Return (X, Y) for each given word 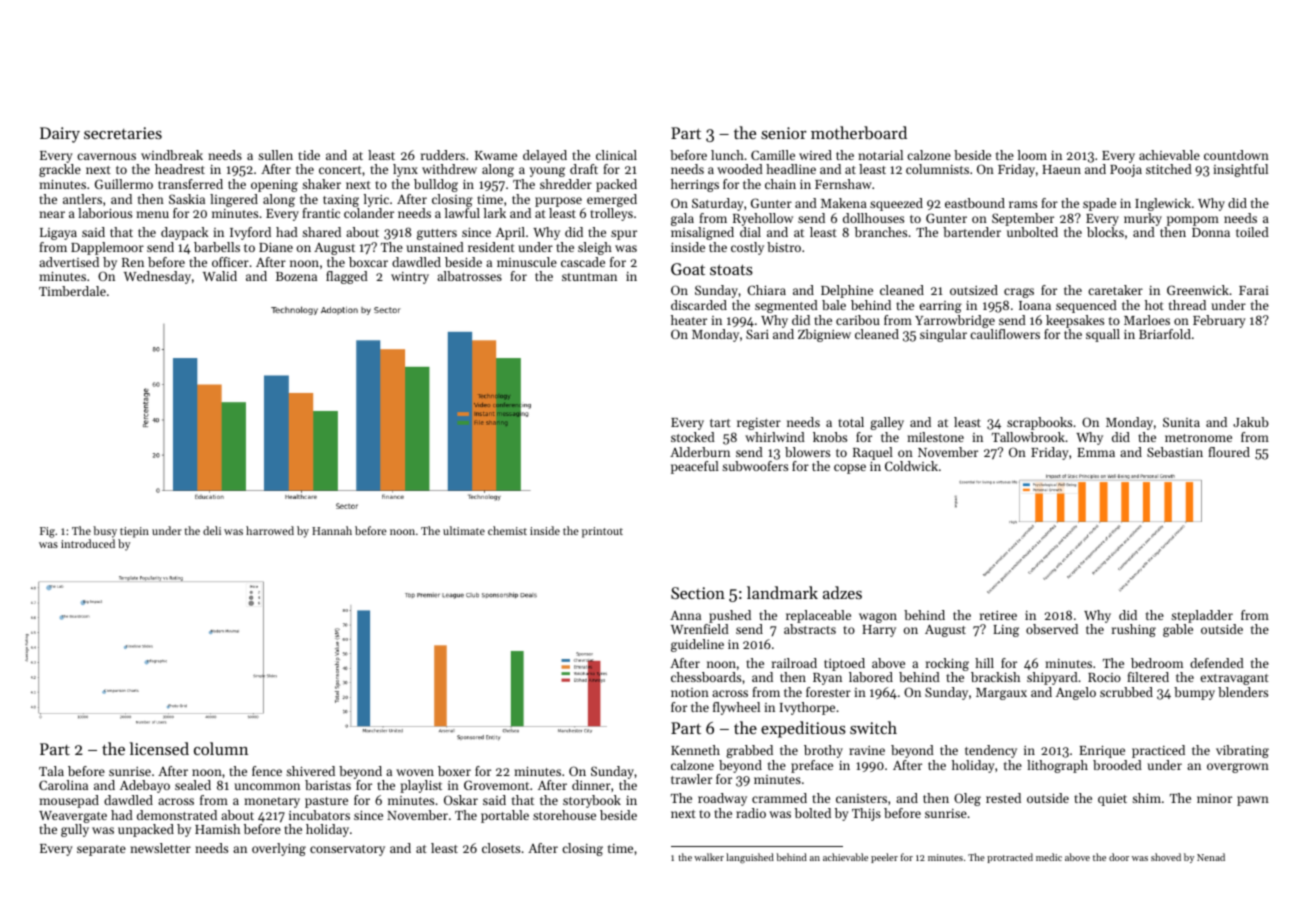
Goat (688, 269)
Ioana (1035, 305)
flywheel (736, 708)
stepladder (1202, 616)
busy (105, 532)
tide (309, 155)
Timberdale (72, 291)
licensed (159, 748)
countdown (1236, 155)
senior (784, 133)
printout (602, 532)
